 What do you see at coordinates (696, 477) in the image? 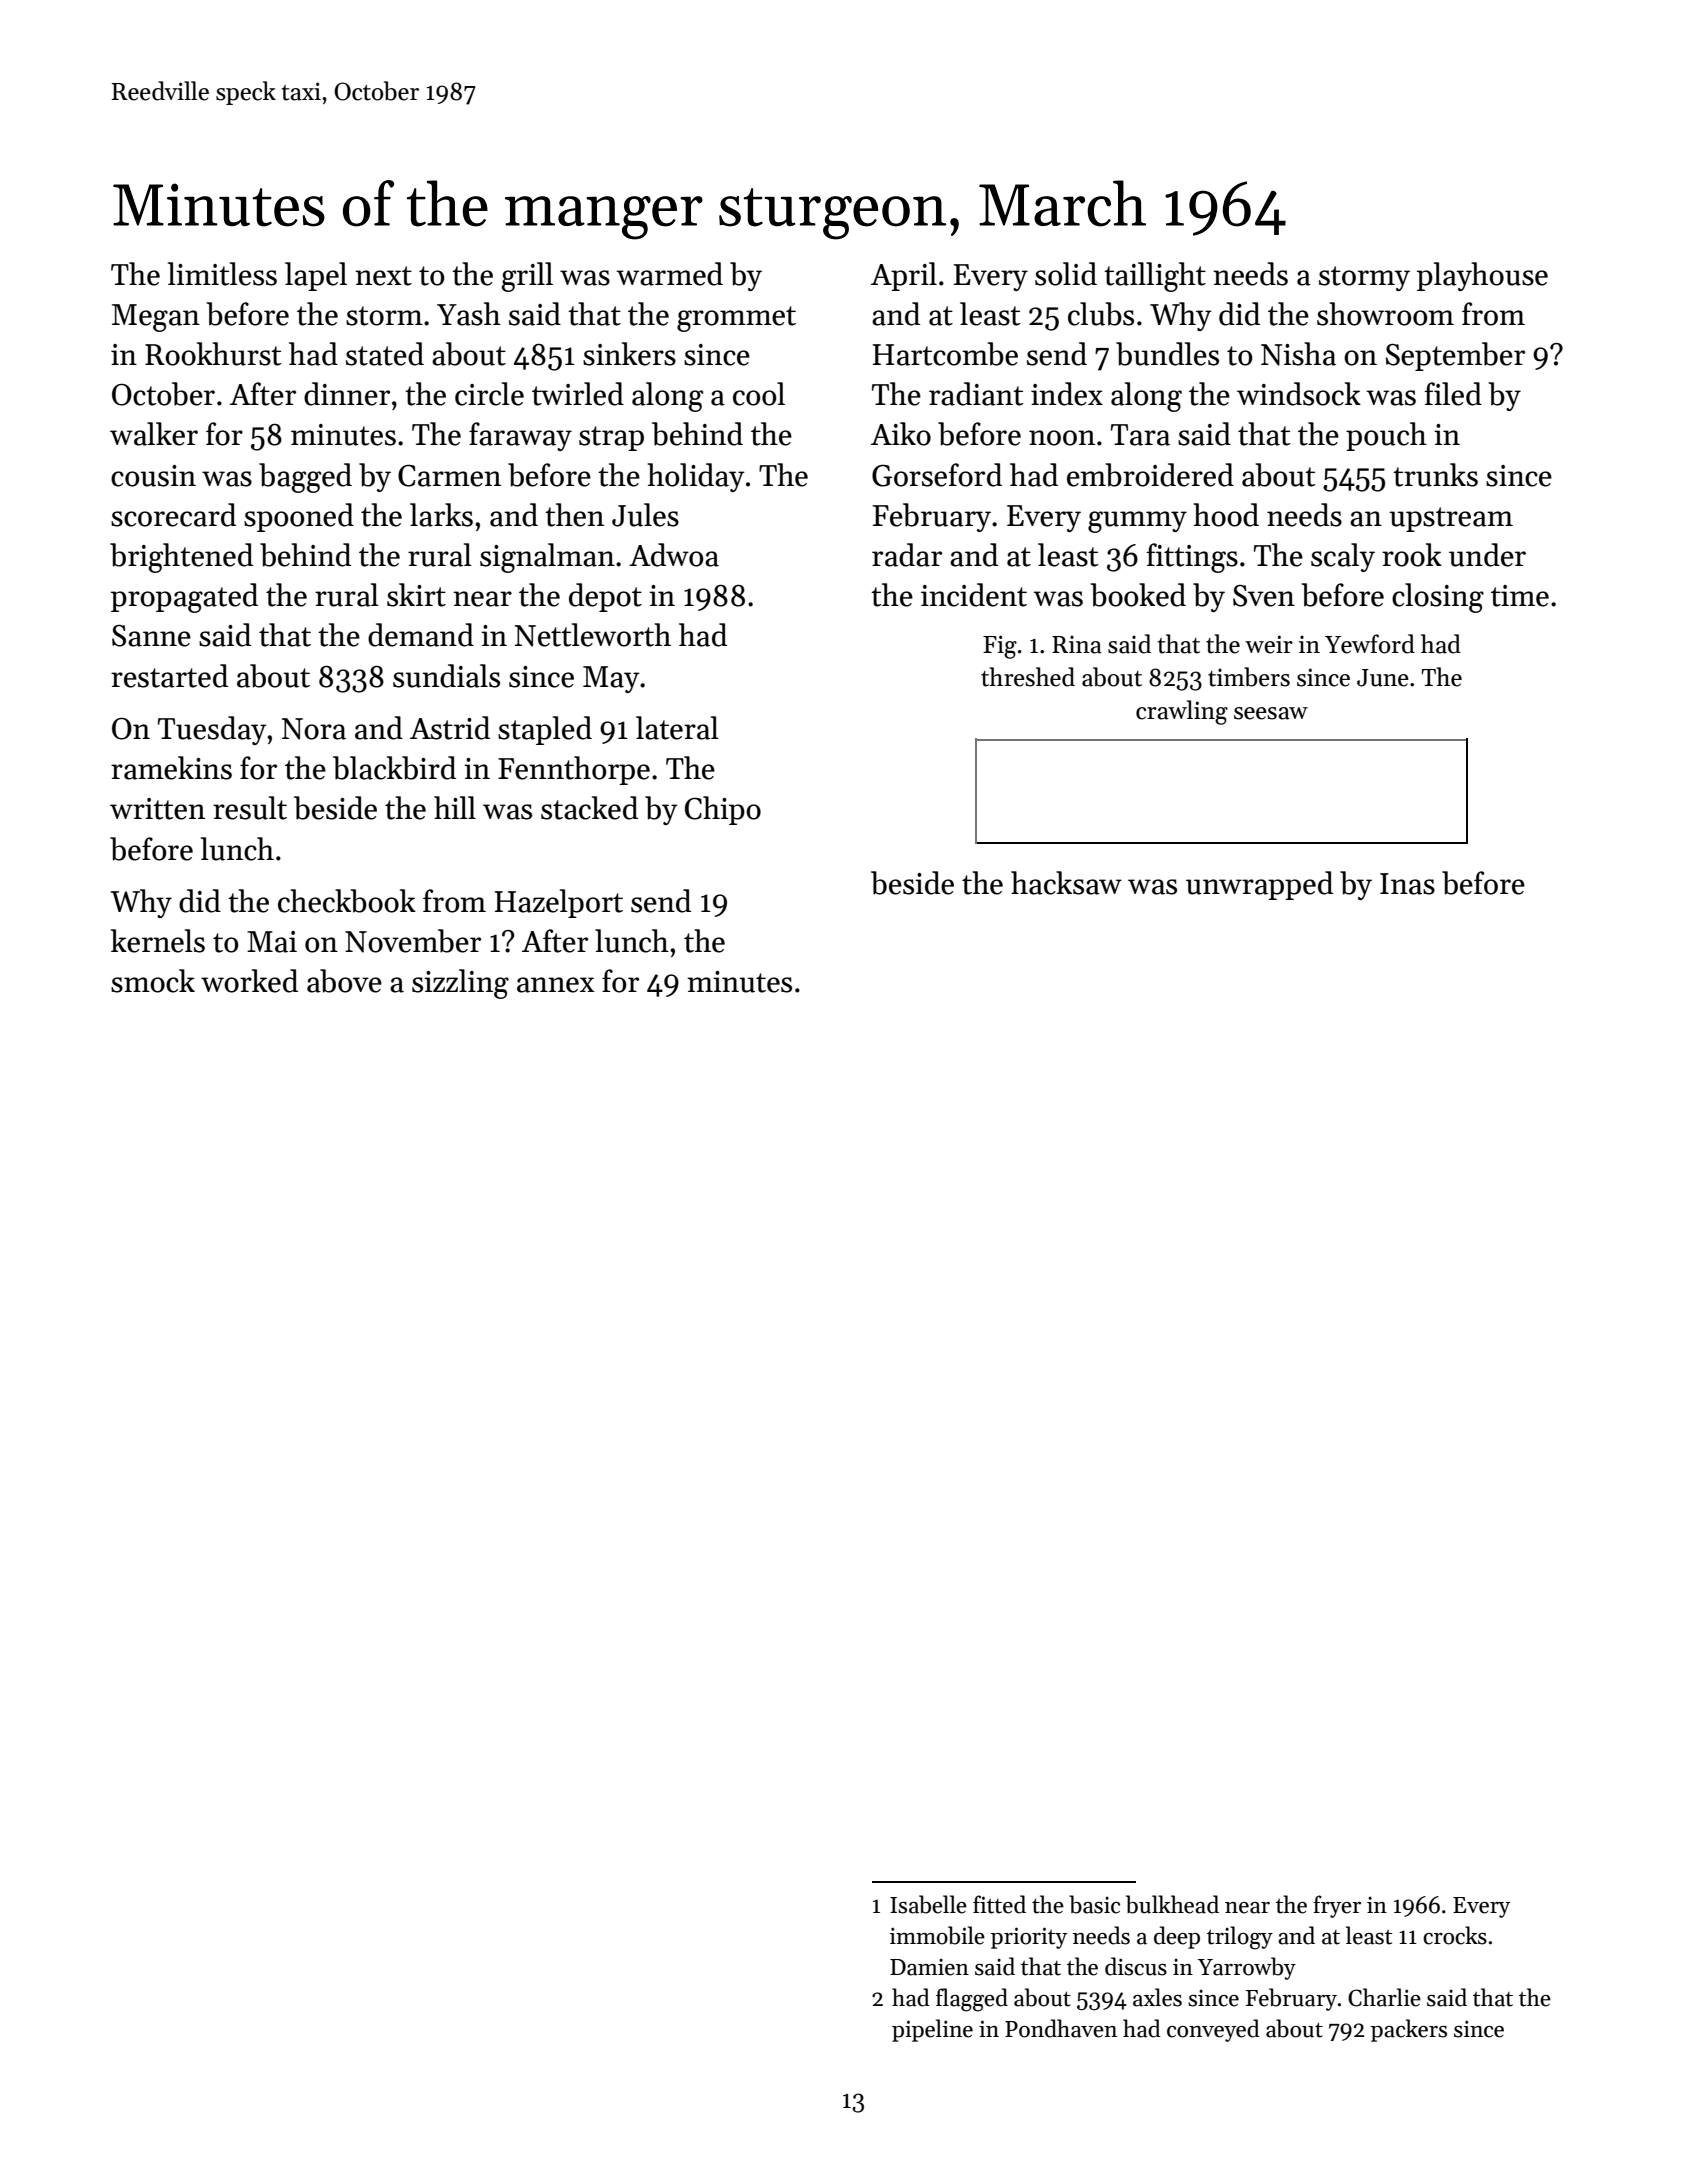
I see `holiday` at bounding box center [696, 477].
